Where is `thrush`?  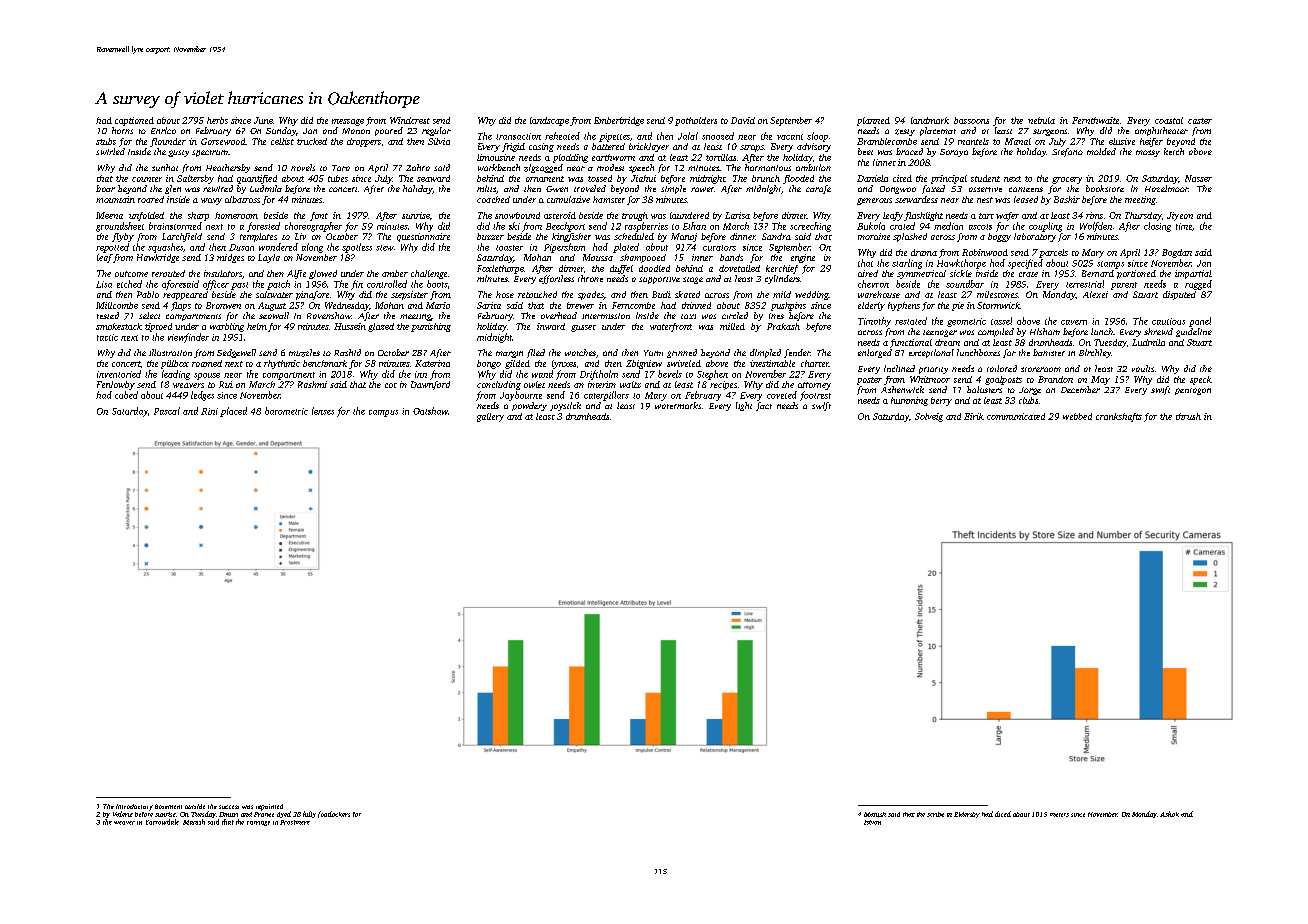 thrush is located at coordinates (1188, 416).
